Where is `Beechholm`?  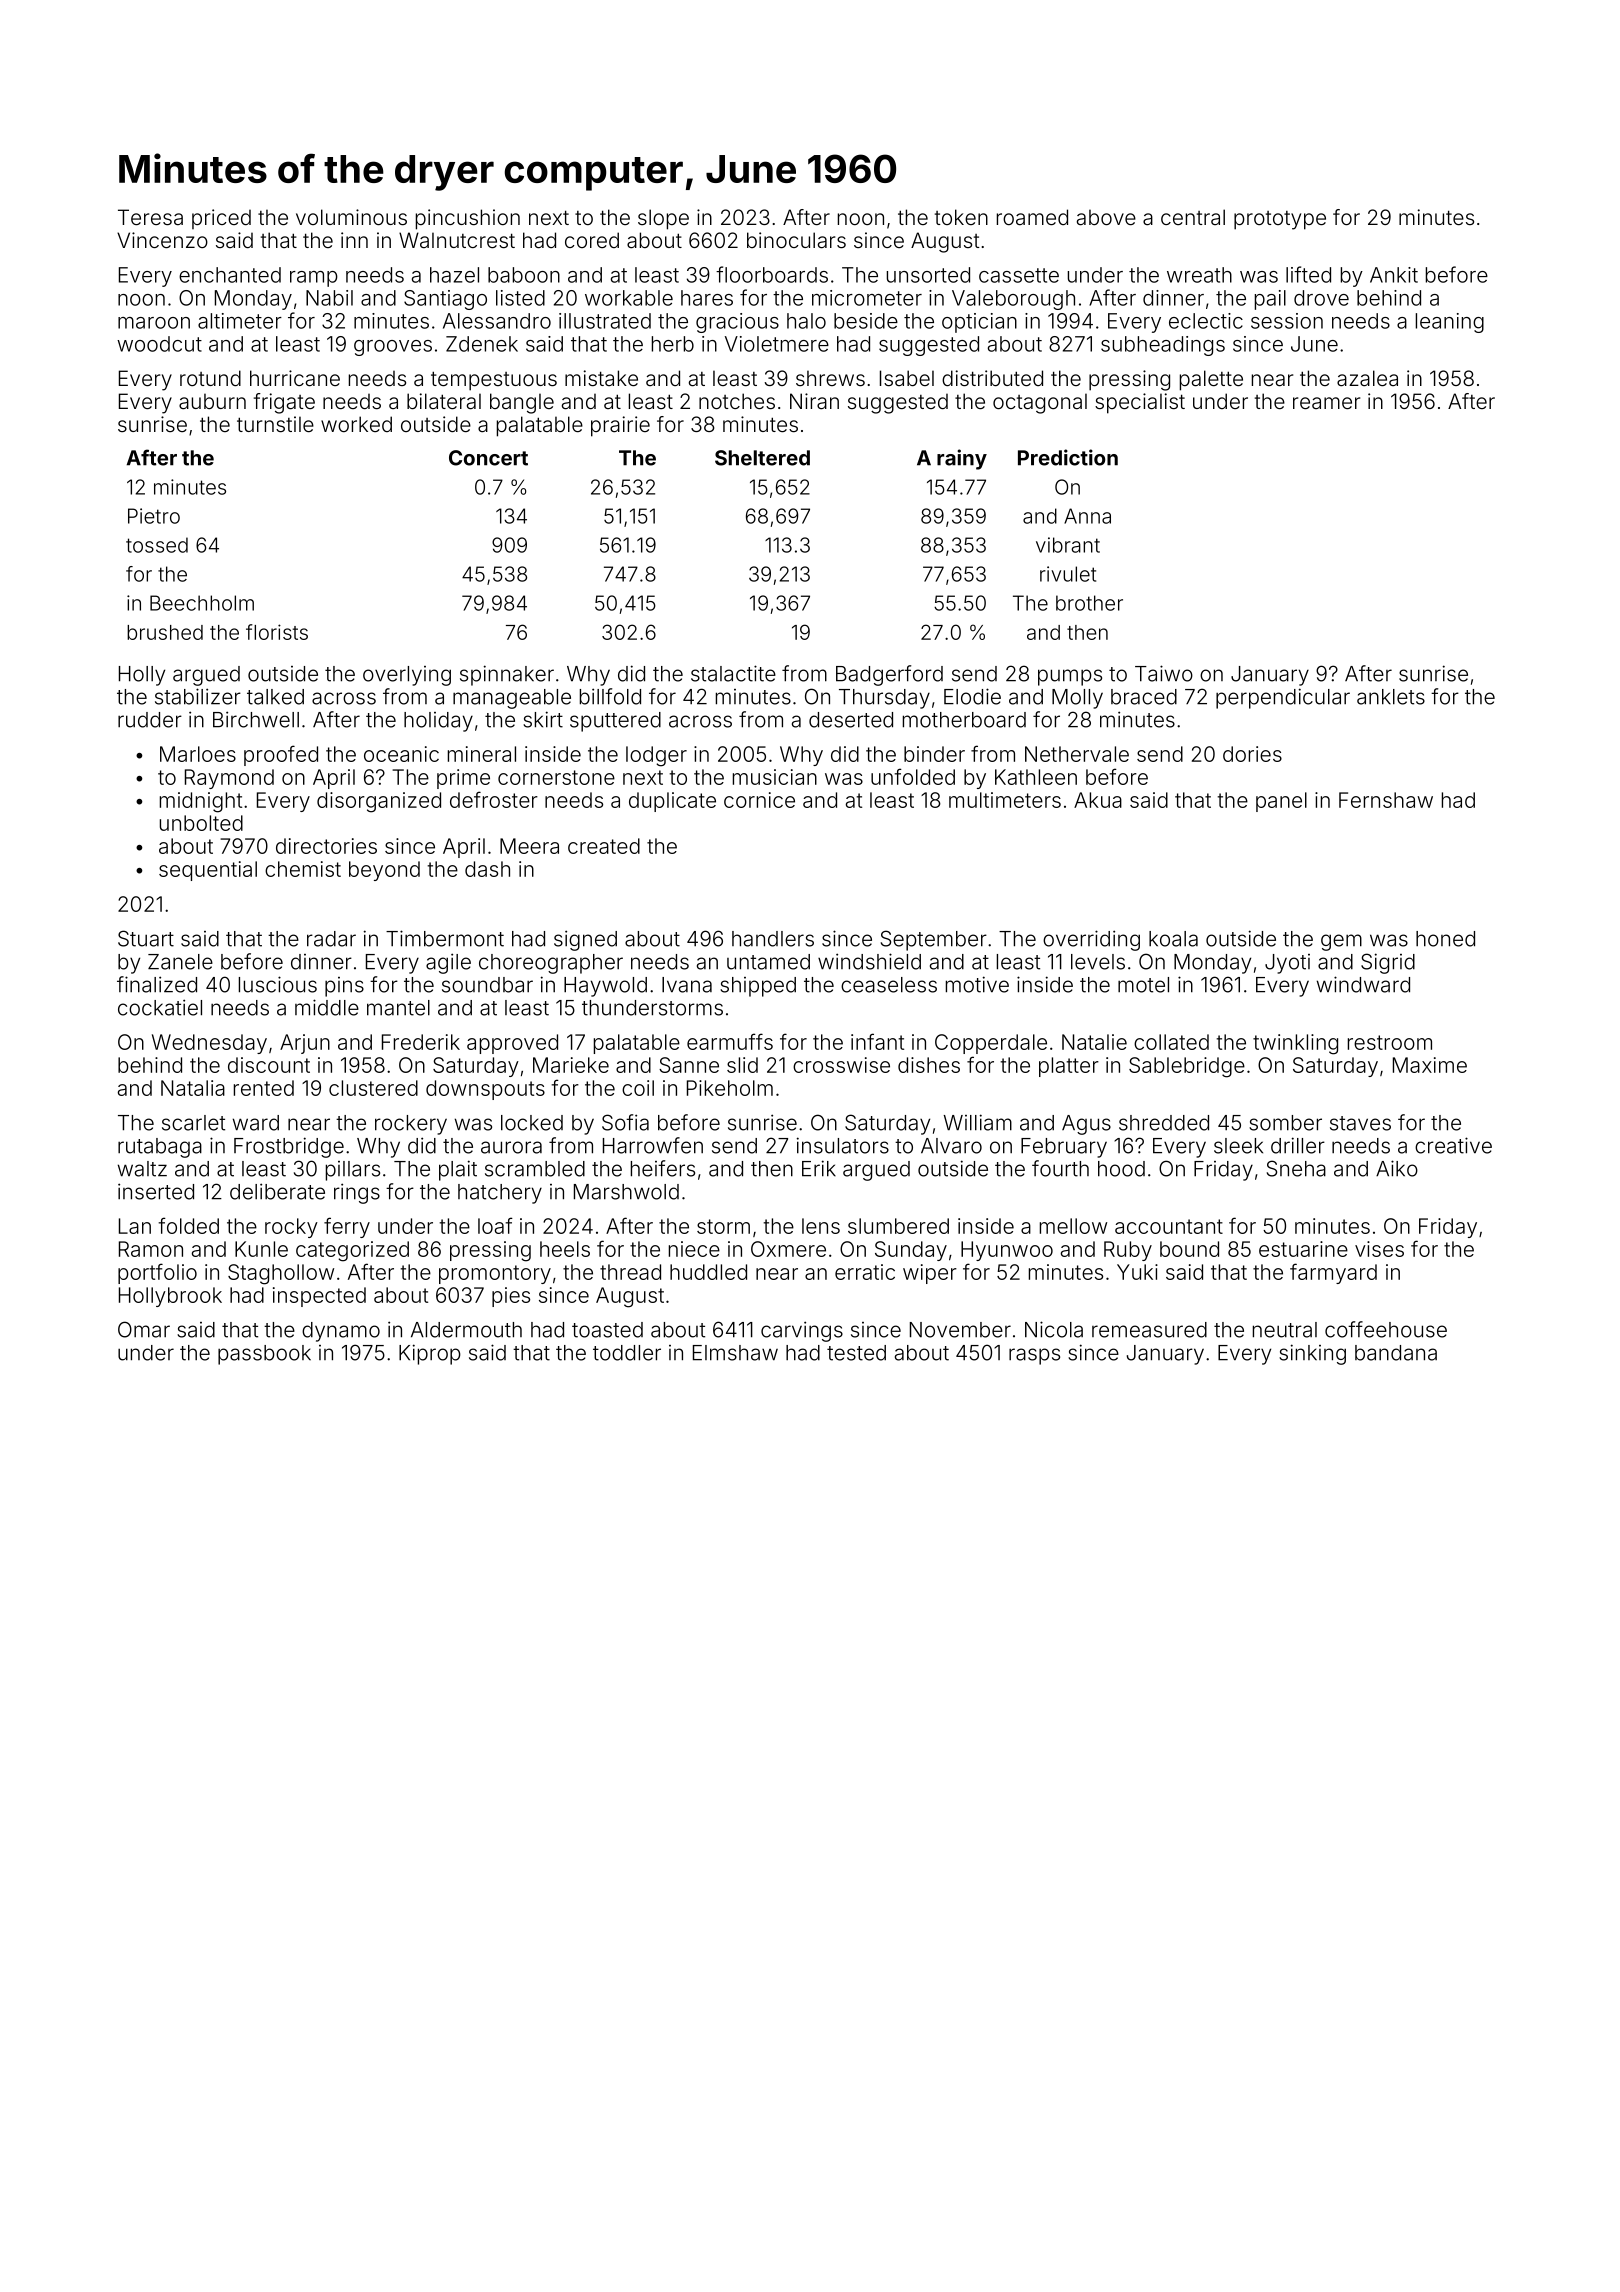 Beechholm is located at coordinates (202, 603).
